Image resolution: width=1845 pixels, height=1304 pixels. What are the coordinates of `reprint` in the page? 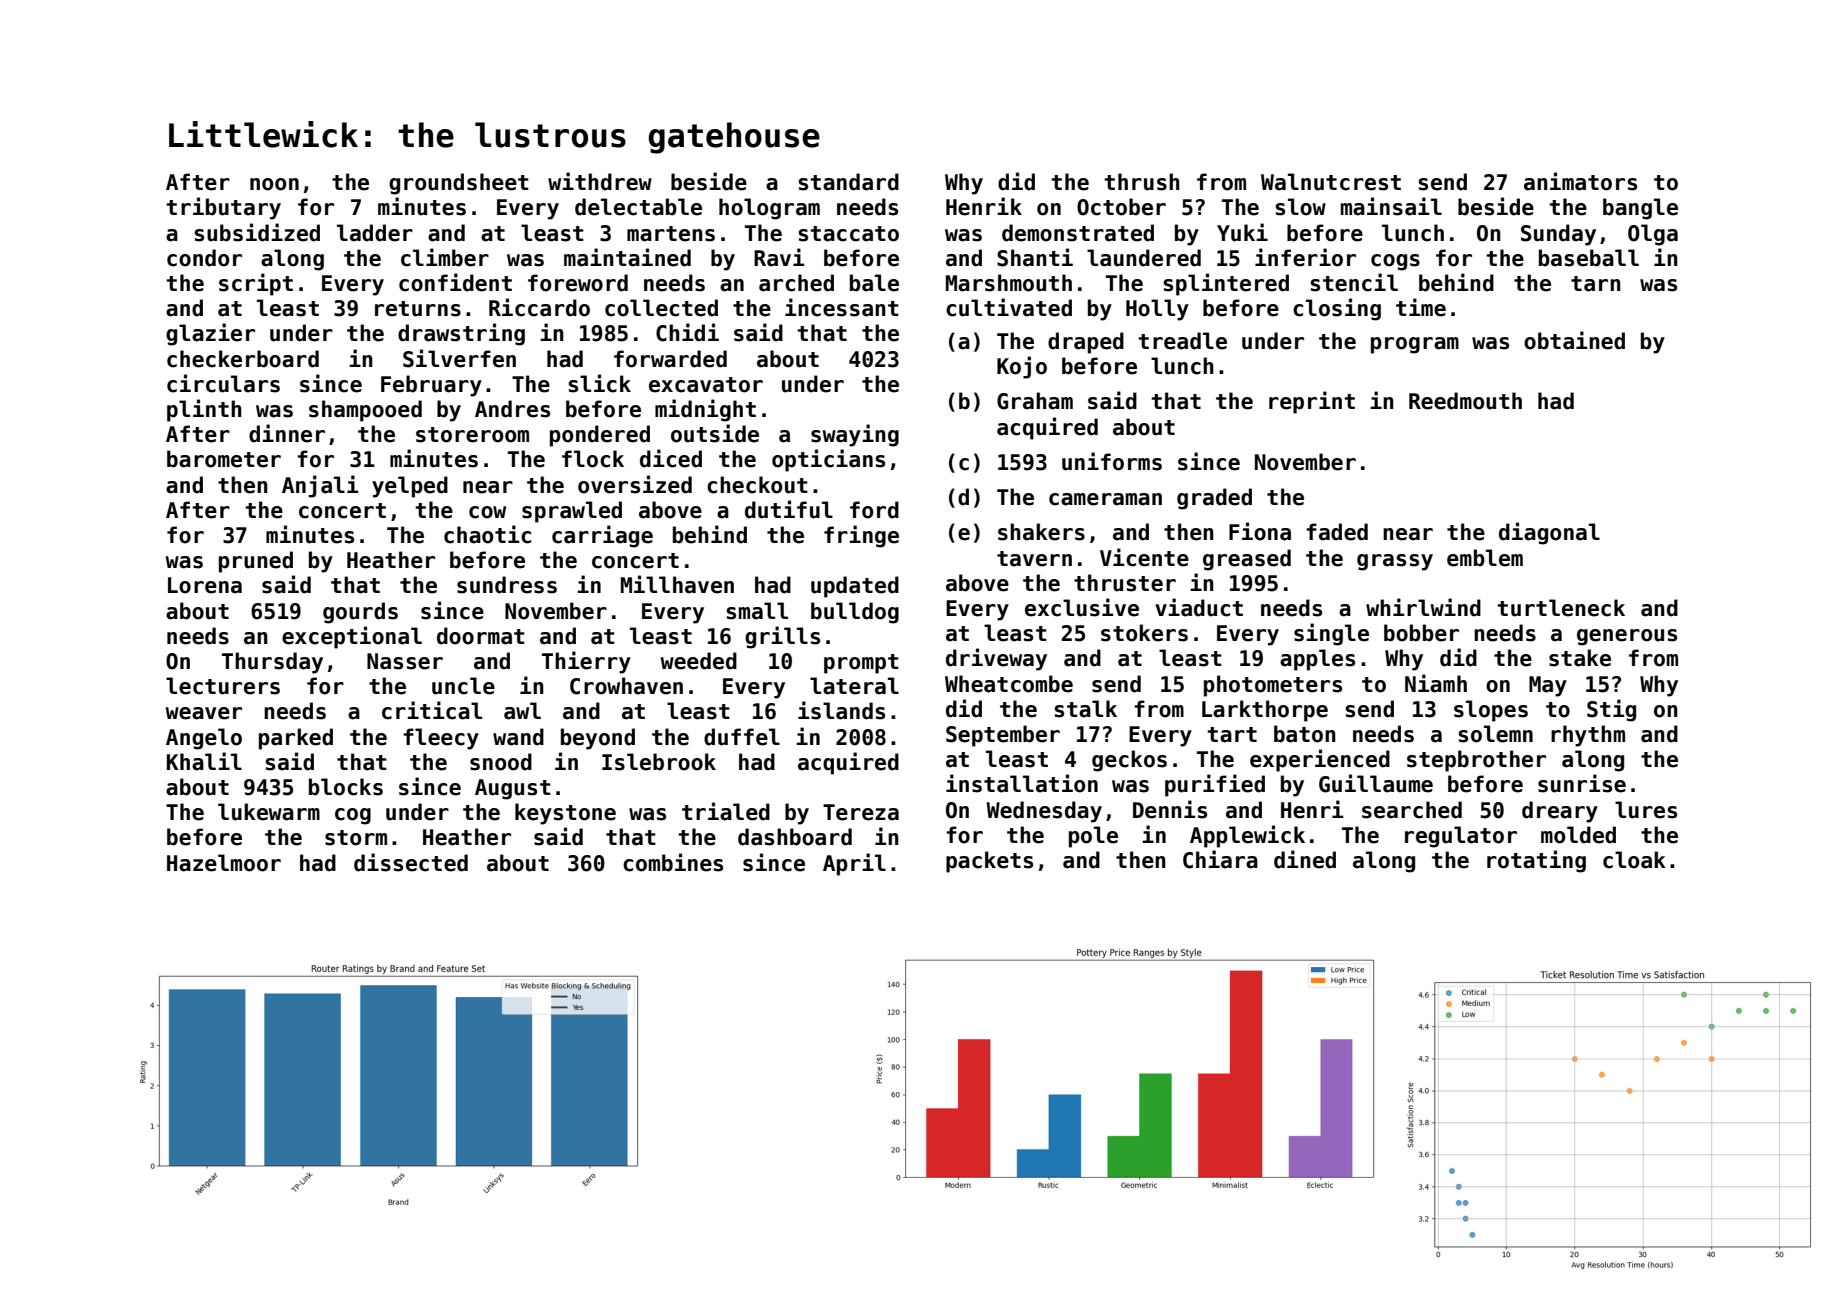 It's located at (1312, 402).
